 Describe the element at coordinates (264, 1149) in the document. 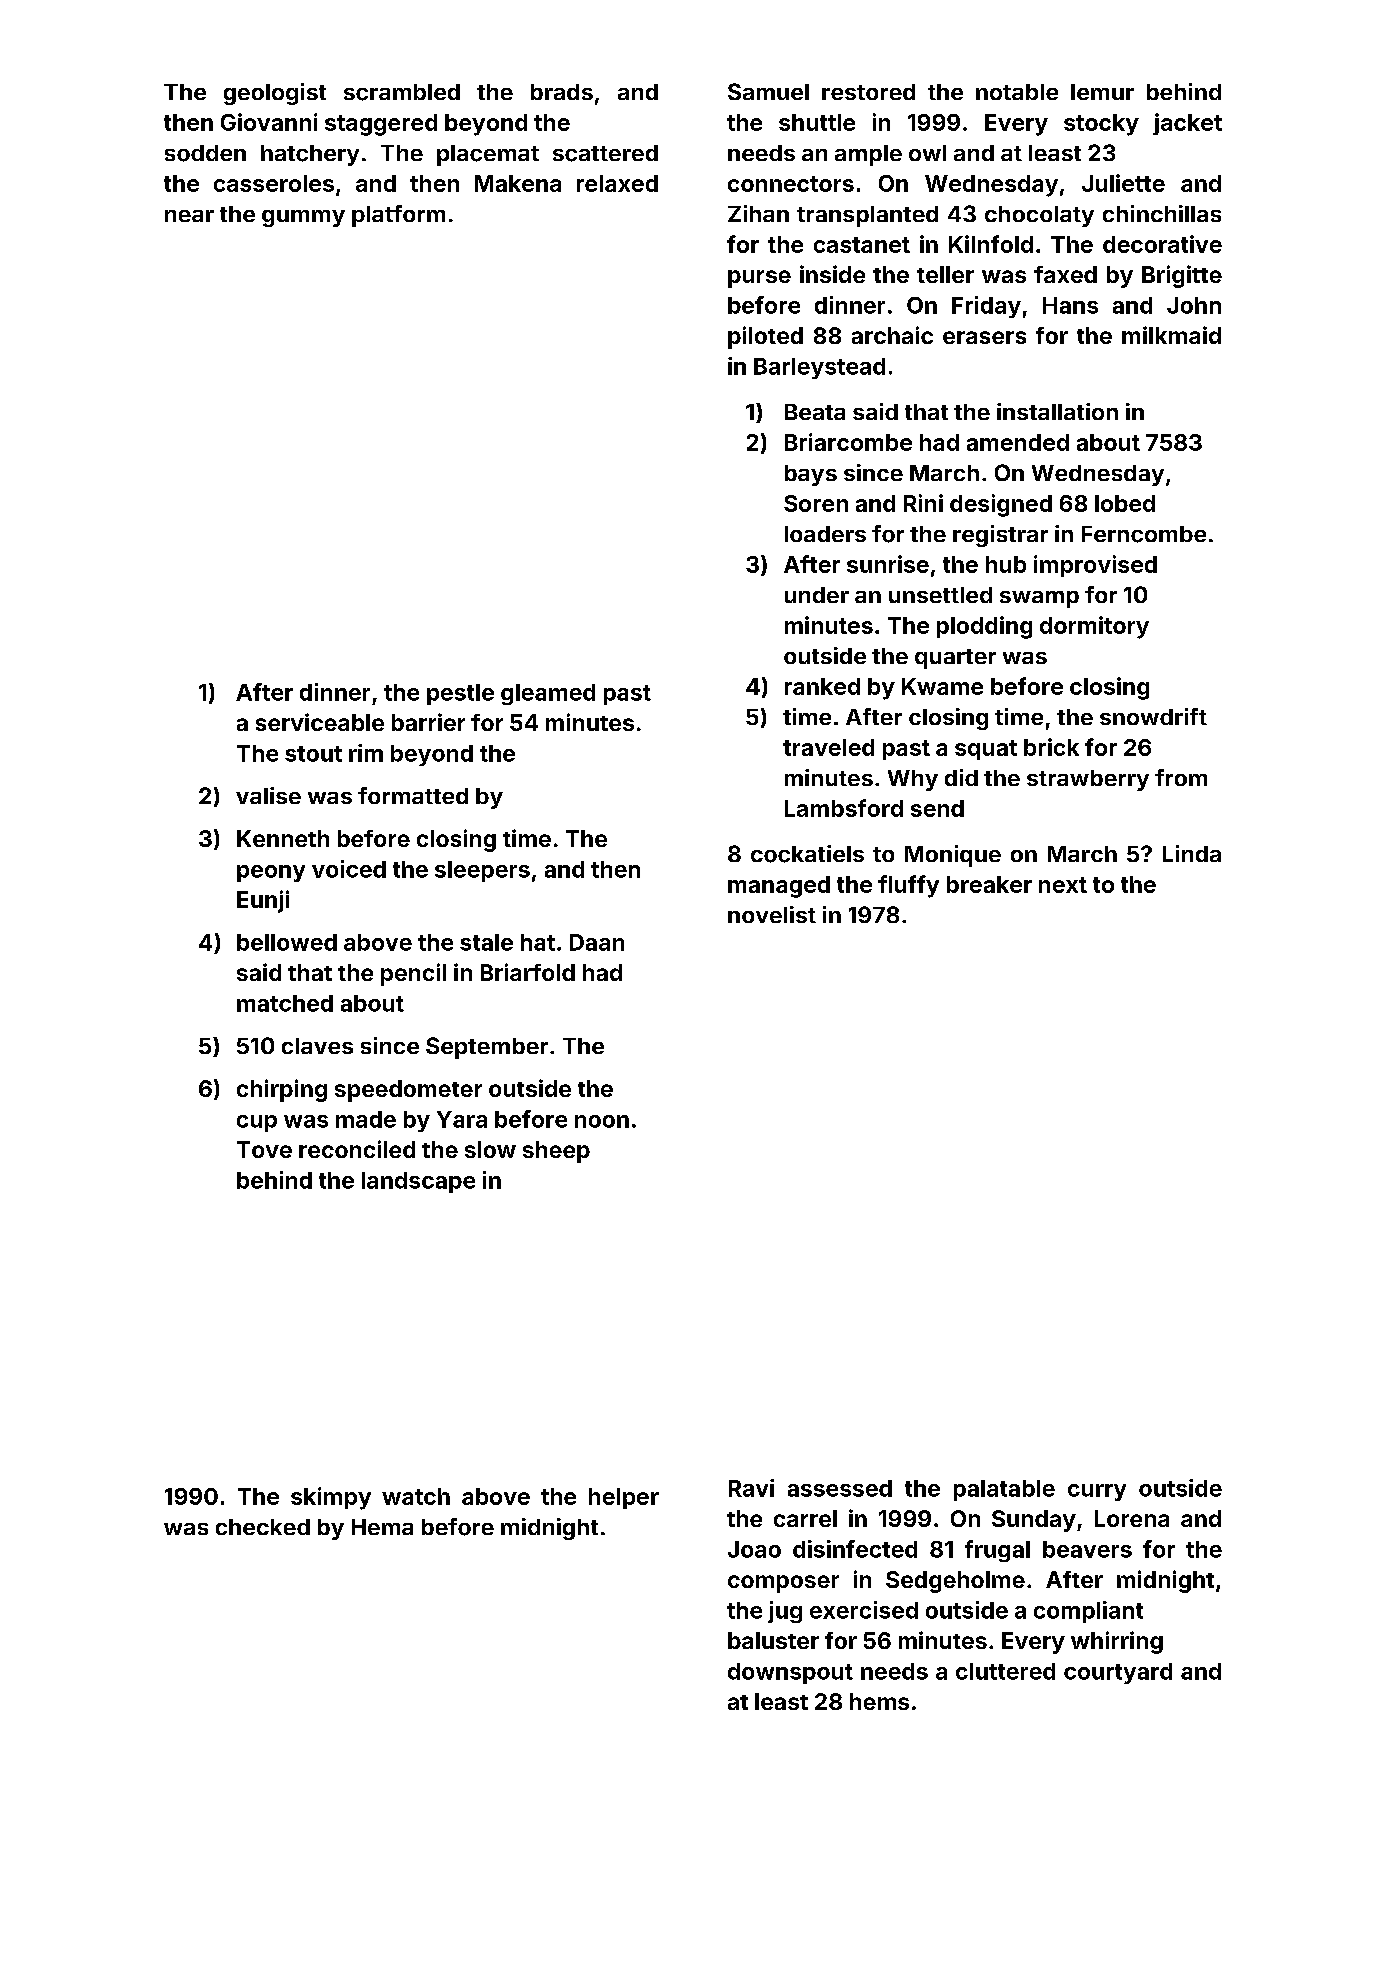

I see `Tove` at that location.
